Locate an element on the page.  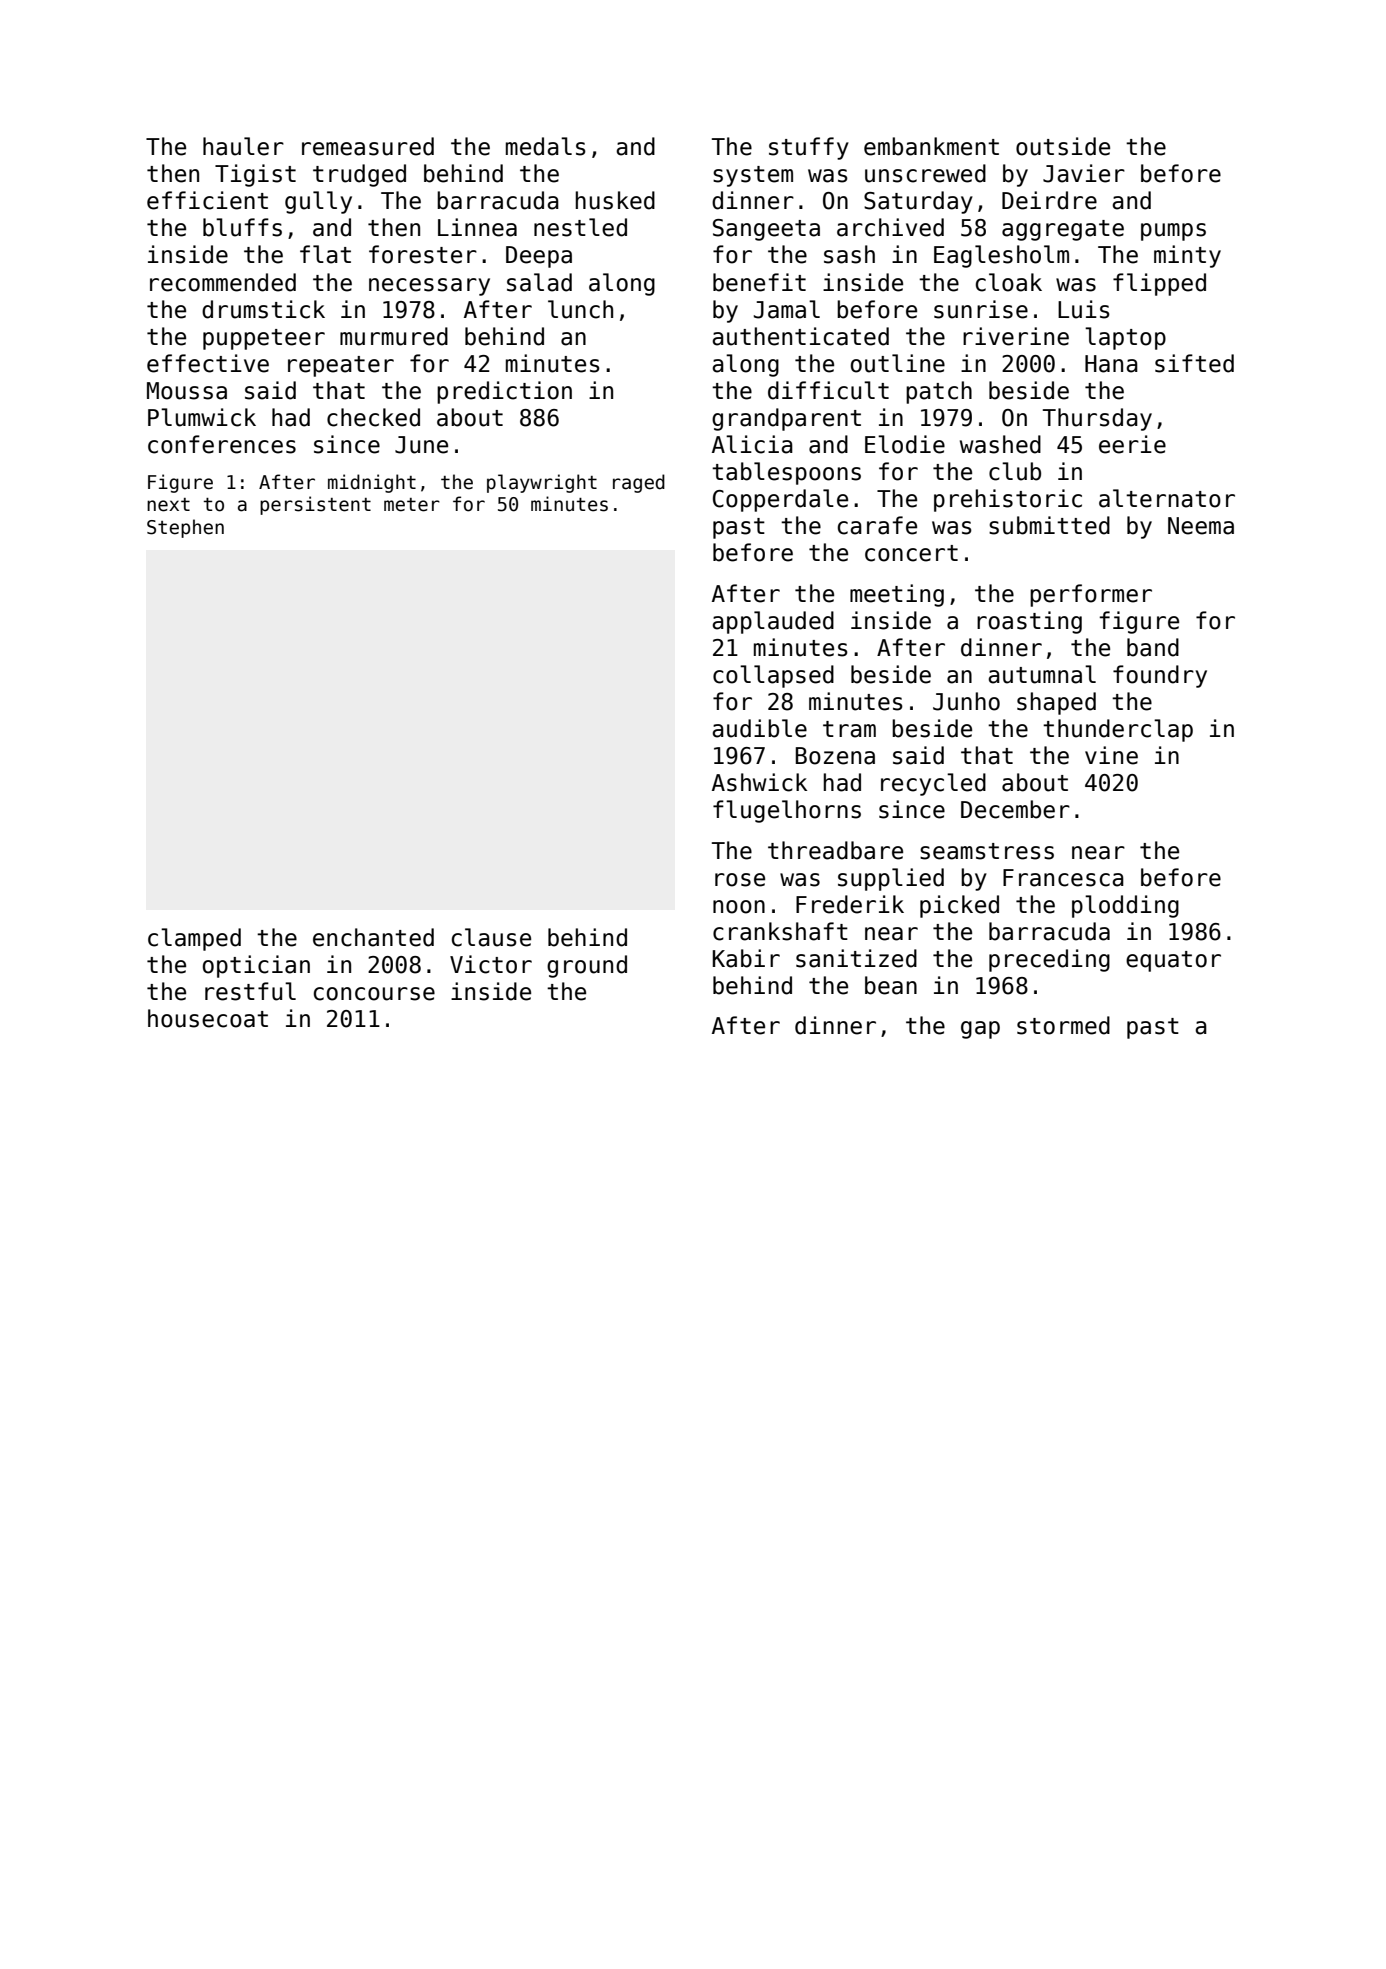
Stephen is located at coordinates (185, 528).
